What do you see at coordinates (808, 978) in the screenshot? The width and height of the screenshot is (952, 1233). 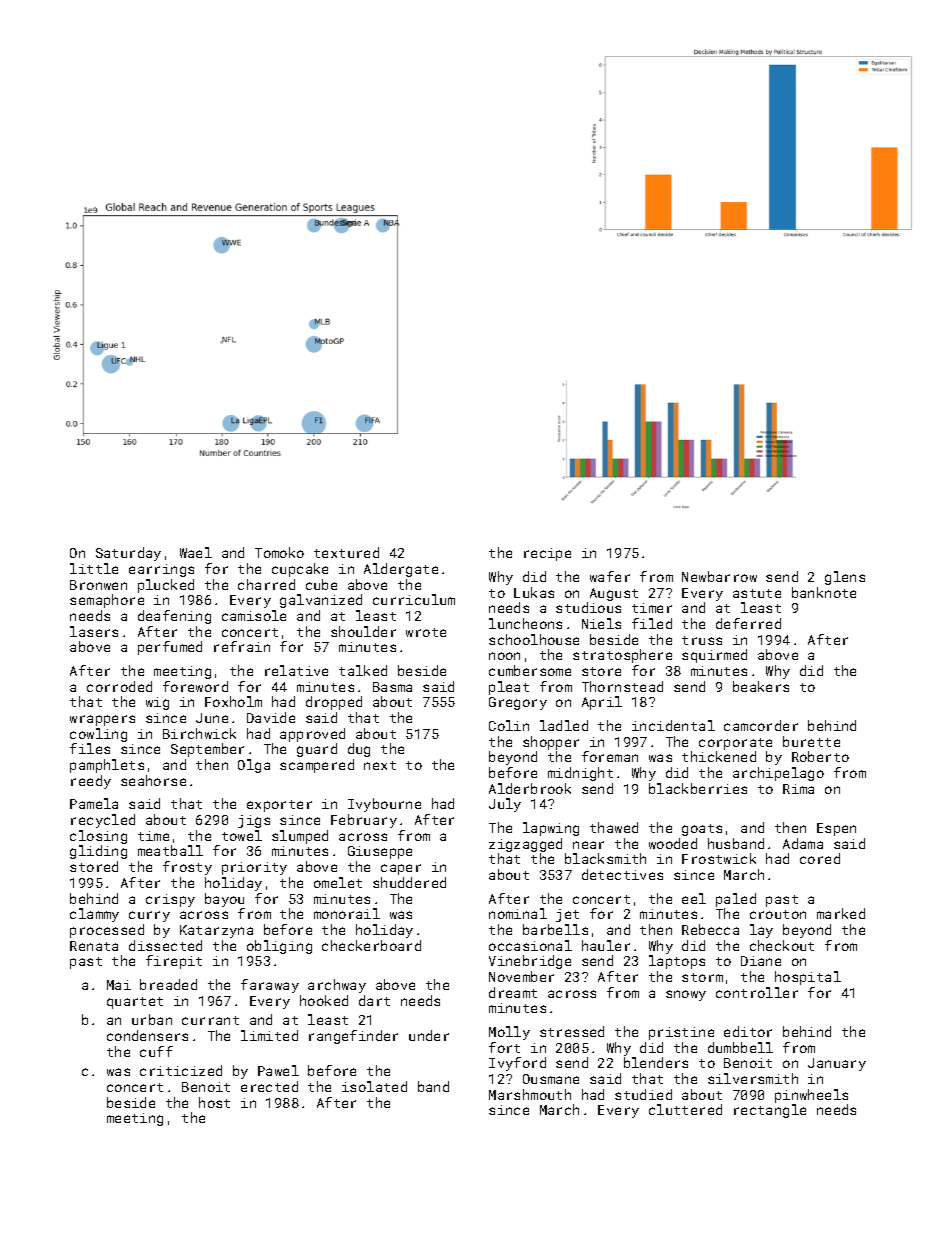 I see `hospital` at bounding box center [808, 978].
